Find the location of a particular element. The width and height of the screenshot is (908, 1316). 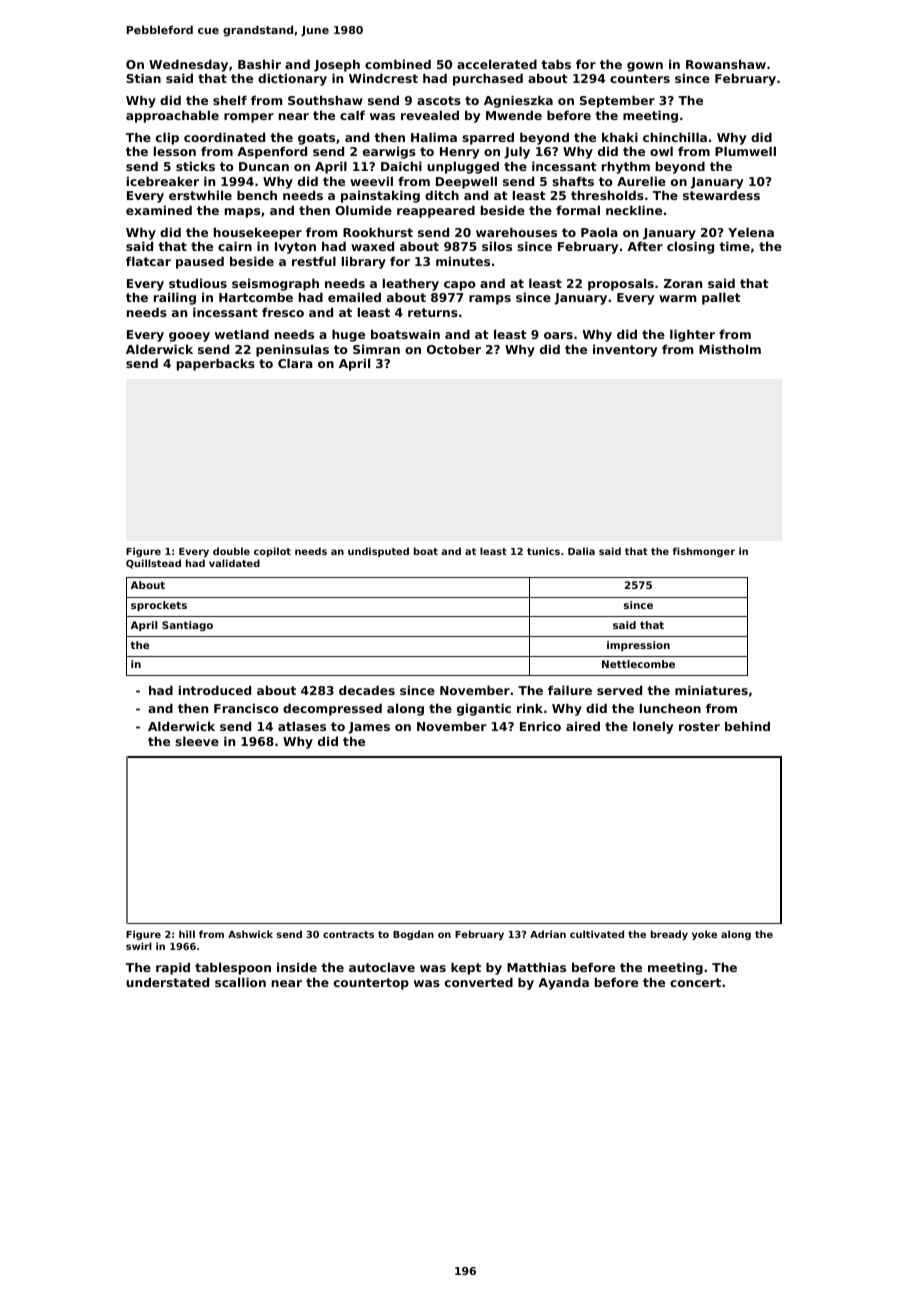

Francisco is located at coordinates (246, 708).
